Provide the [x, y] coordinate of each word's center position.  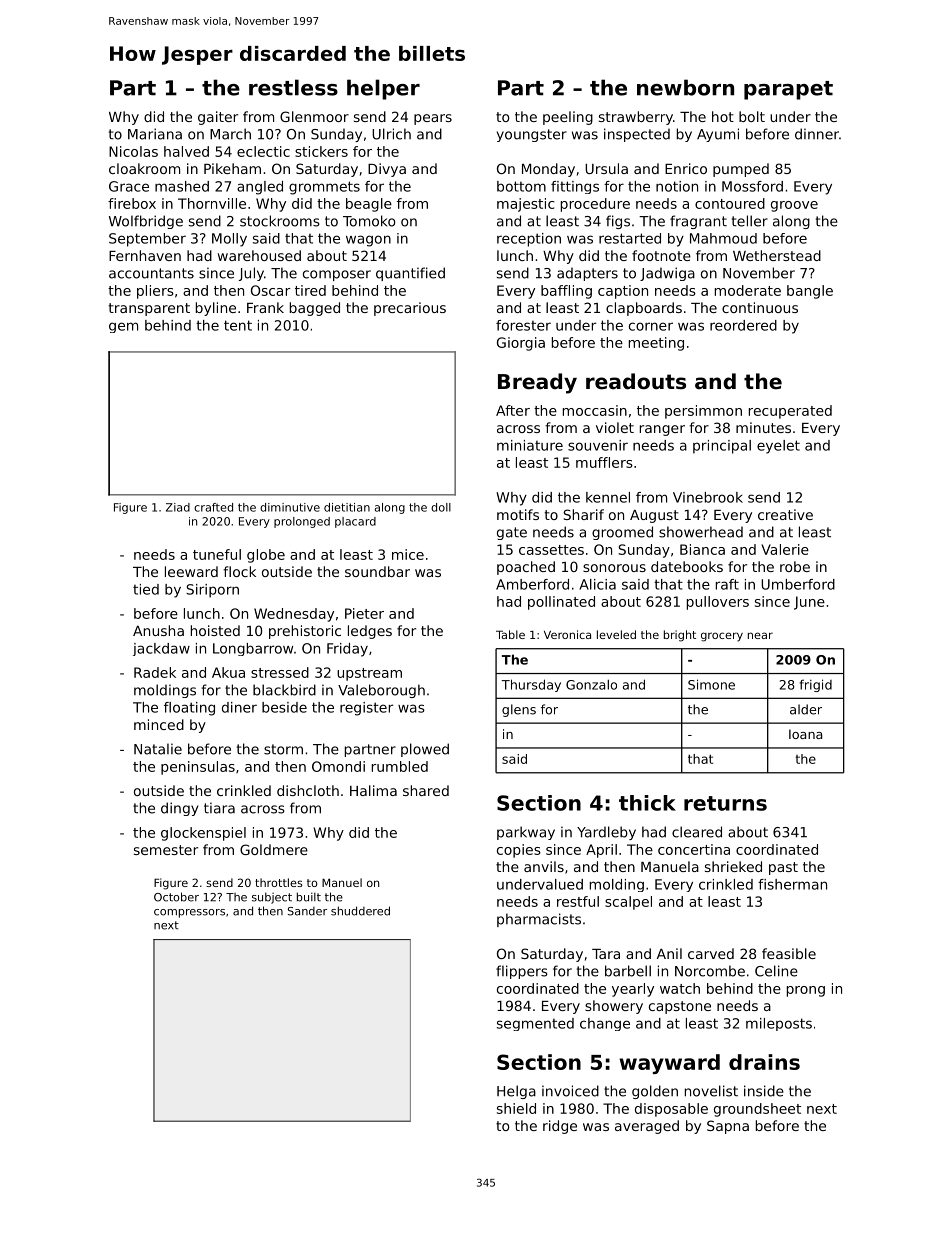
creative [785, 514]
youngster [532, 135]
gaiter [218, 118]
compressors [189, 913]
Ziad [178, 507]
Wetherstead [777, 255]
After [513, 410]
